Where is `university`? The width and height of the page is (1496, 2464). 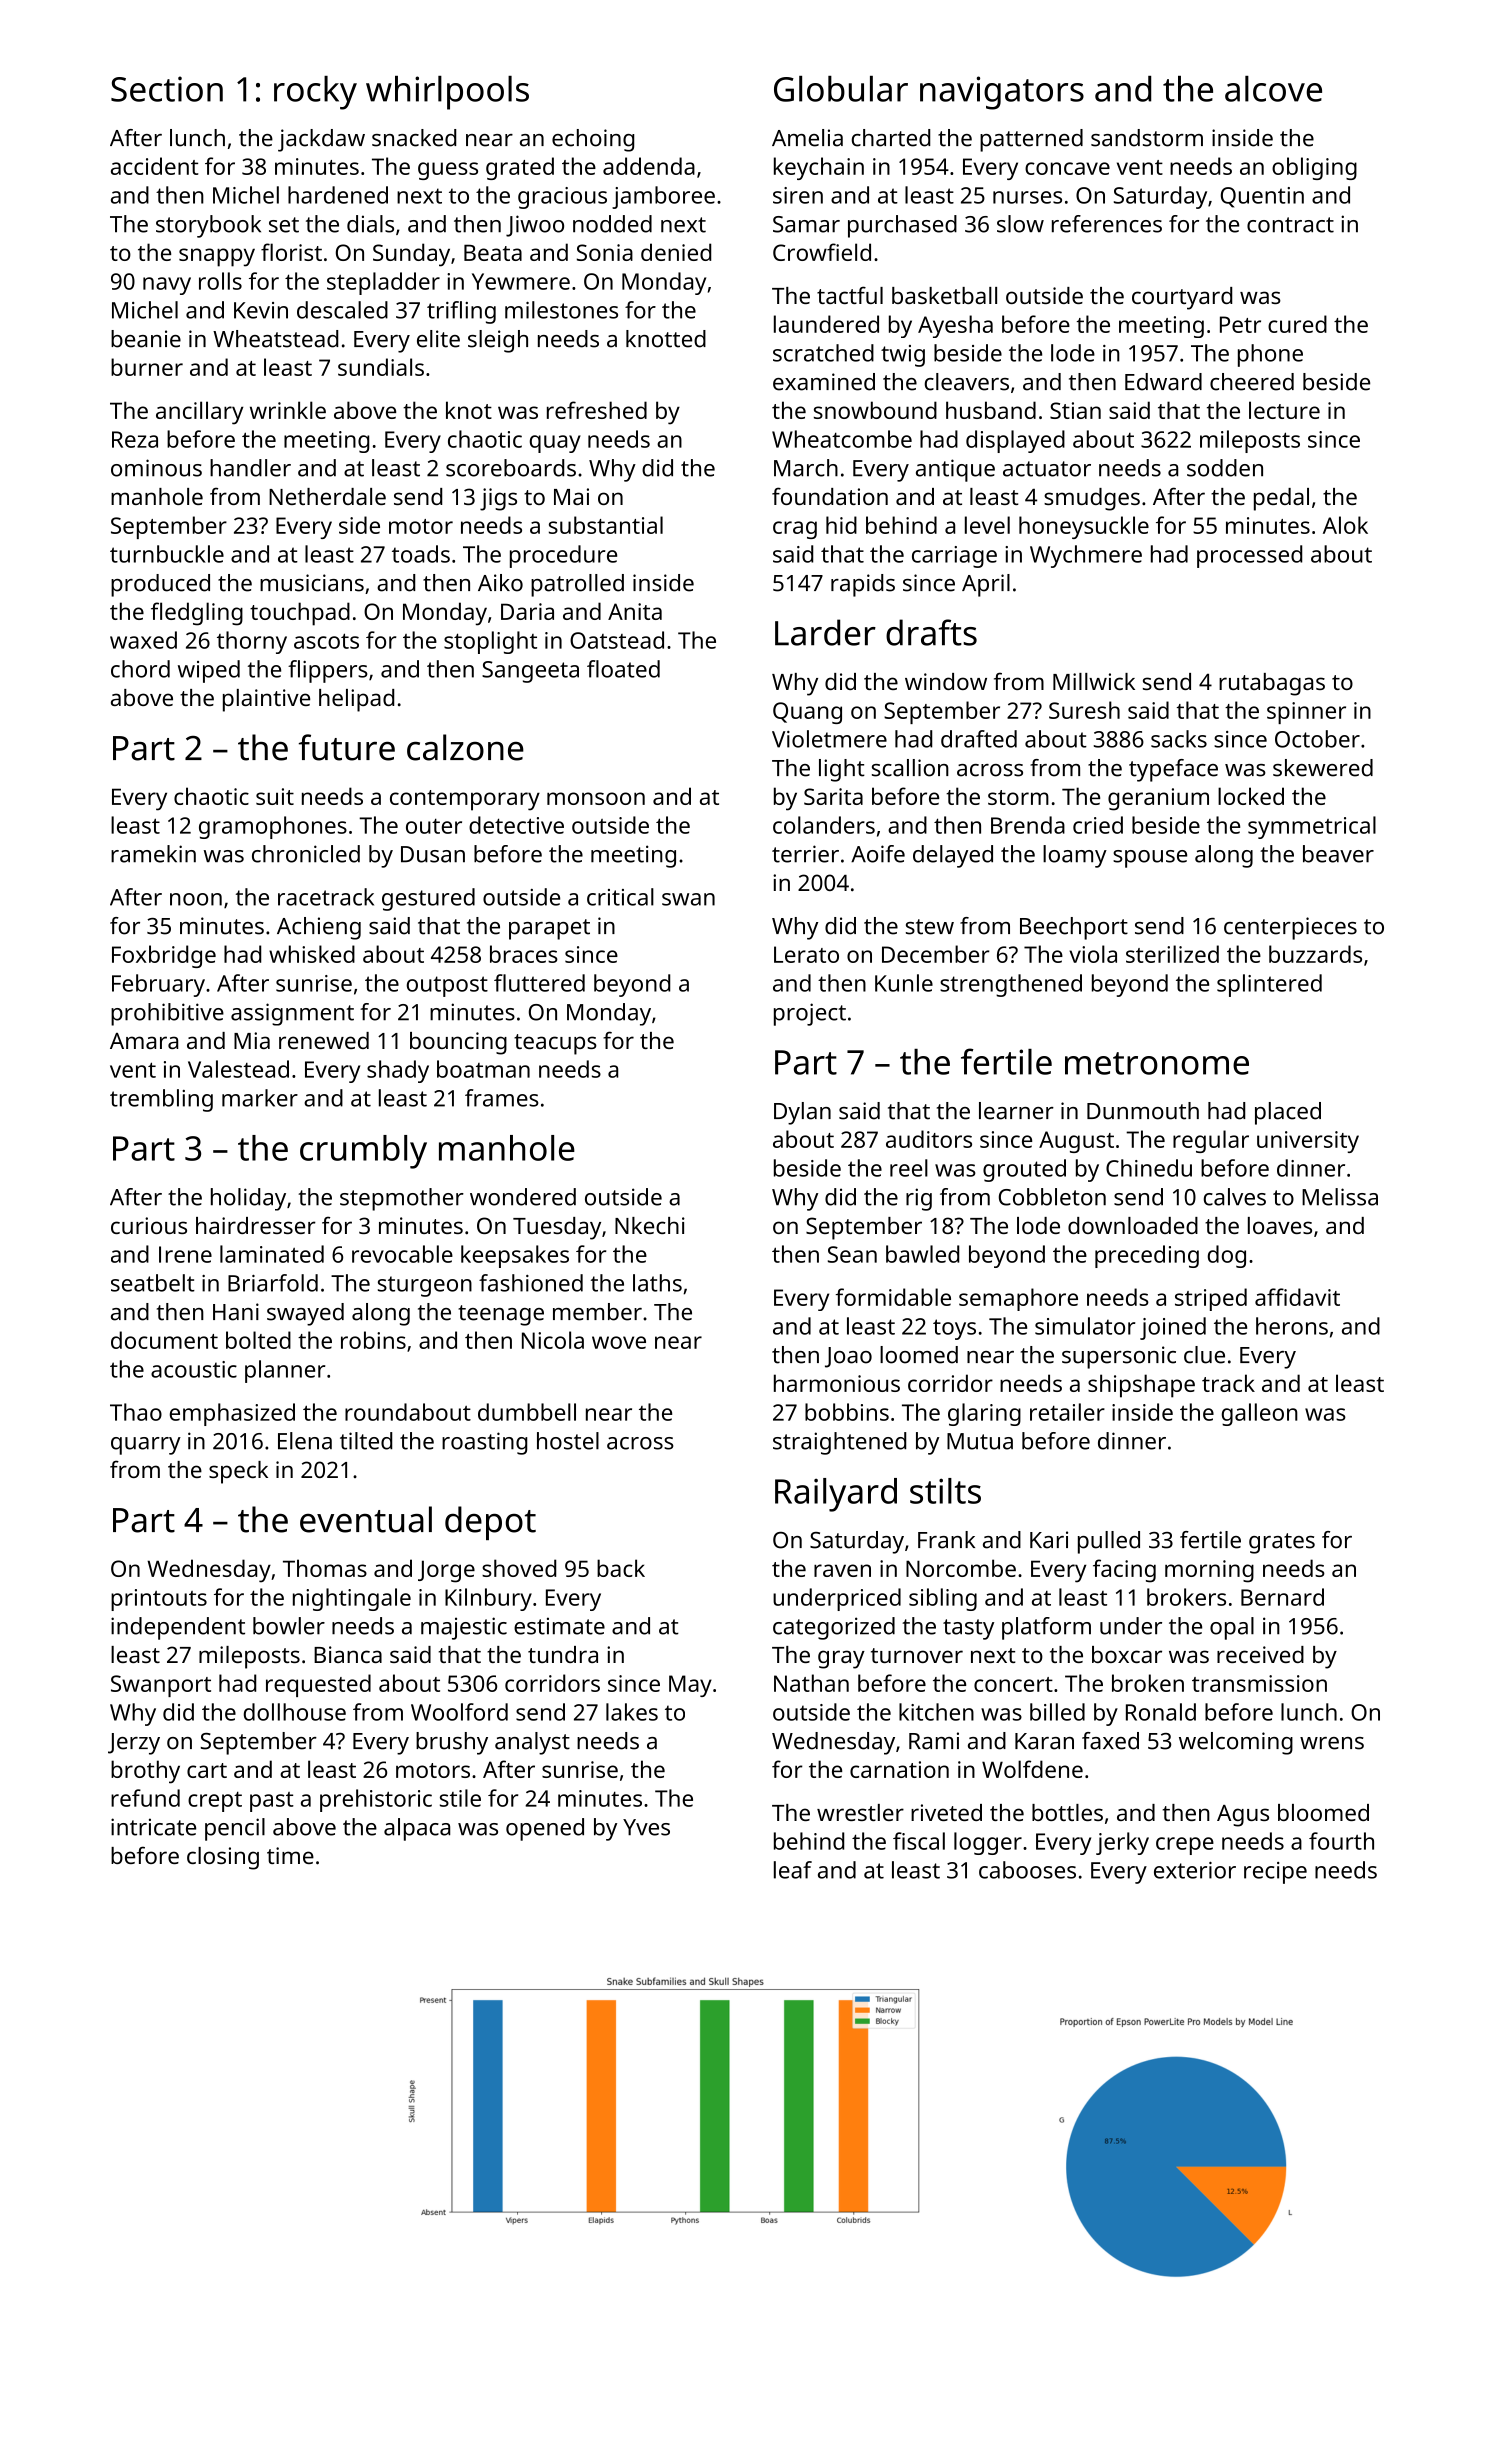
university is located at coordinates (1308, 1142).
